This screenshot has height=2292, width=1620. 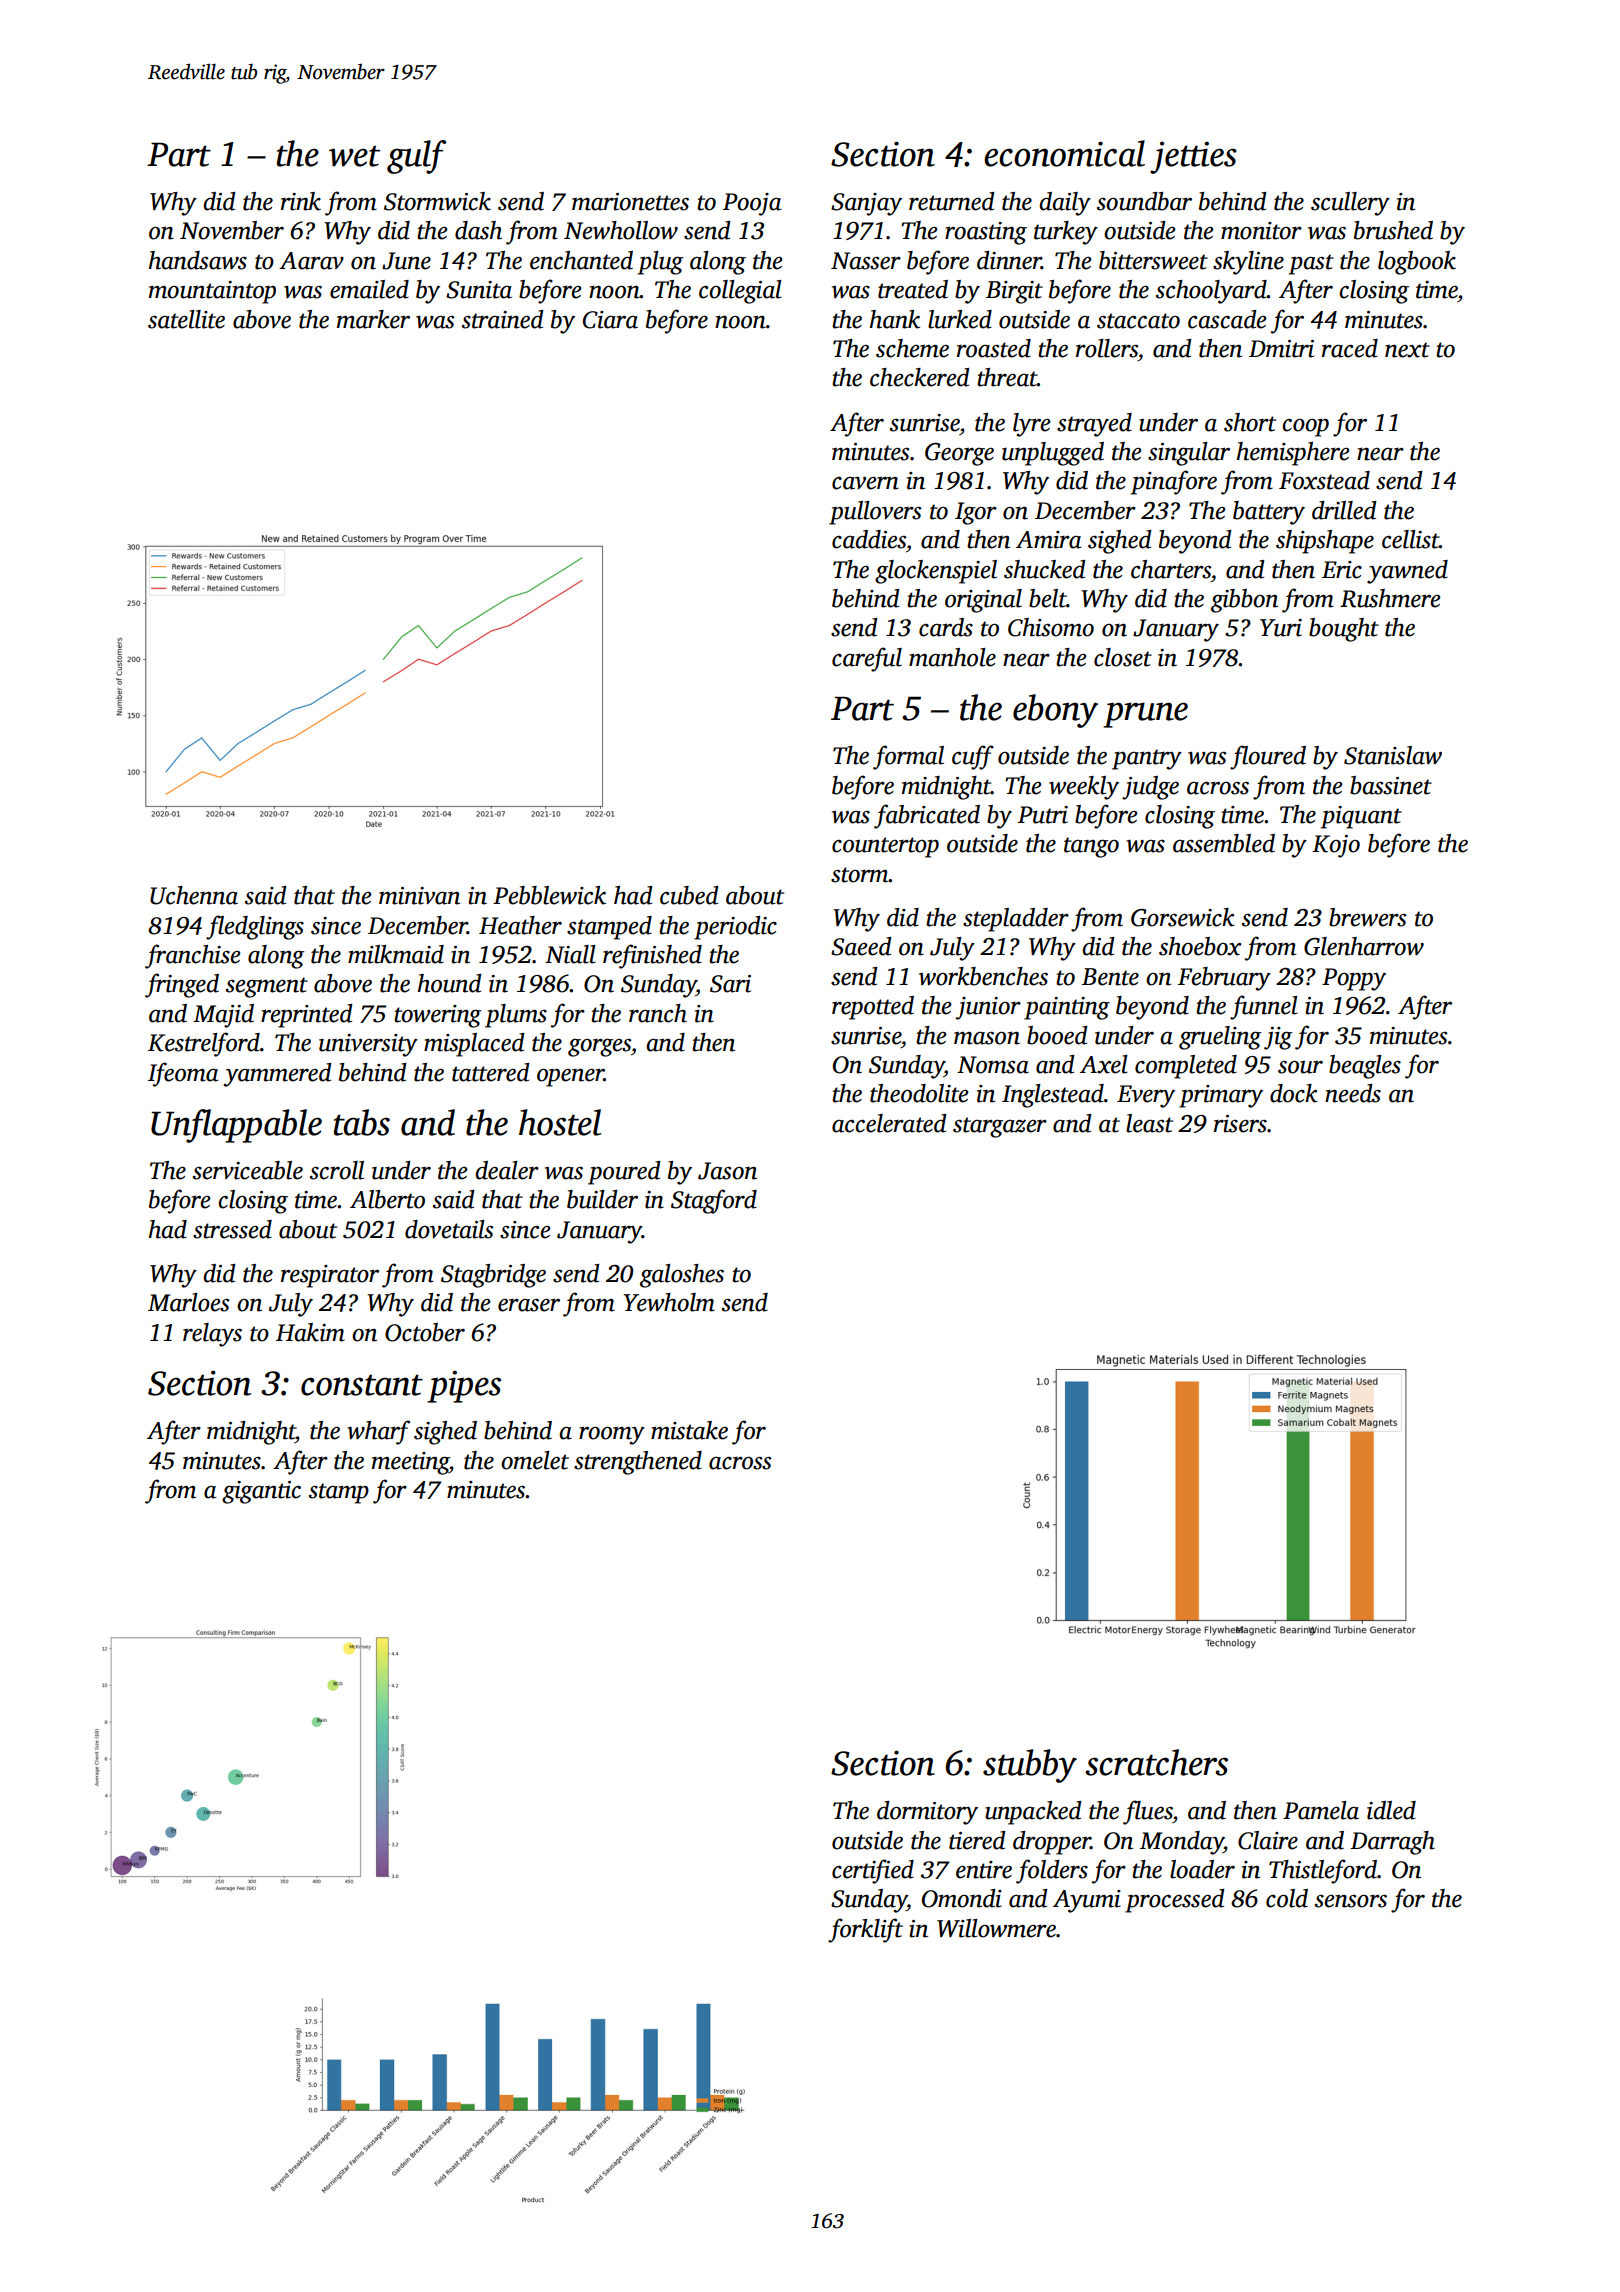 What do you see at coordinates (1344, 510) in the screenshot?
I see `drilled` at bounding box center [1344, 510].
